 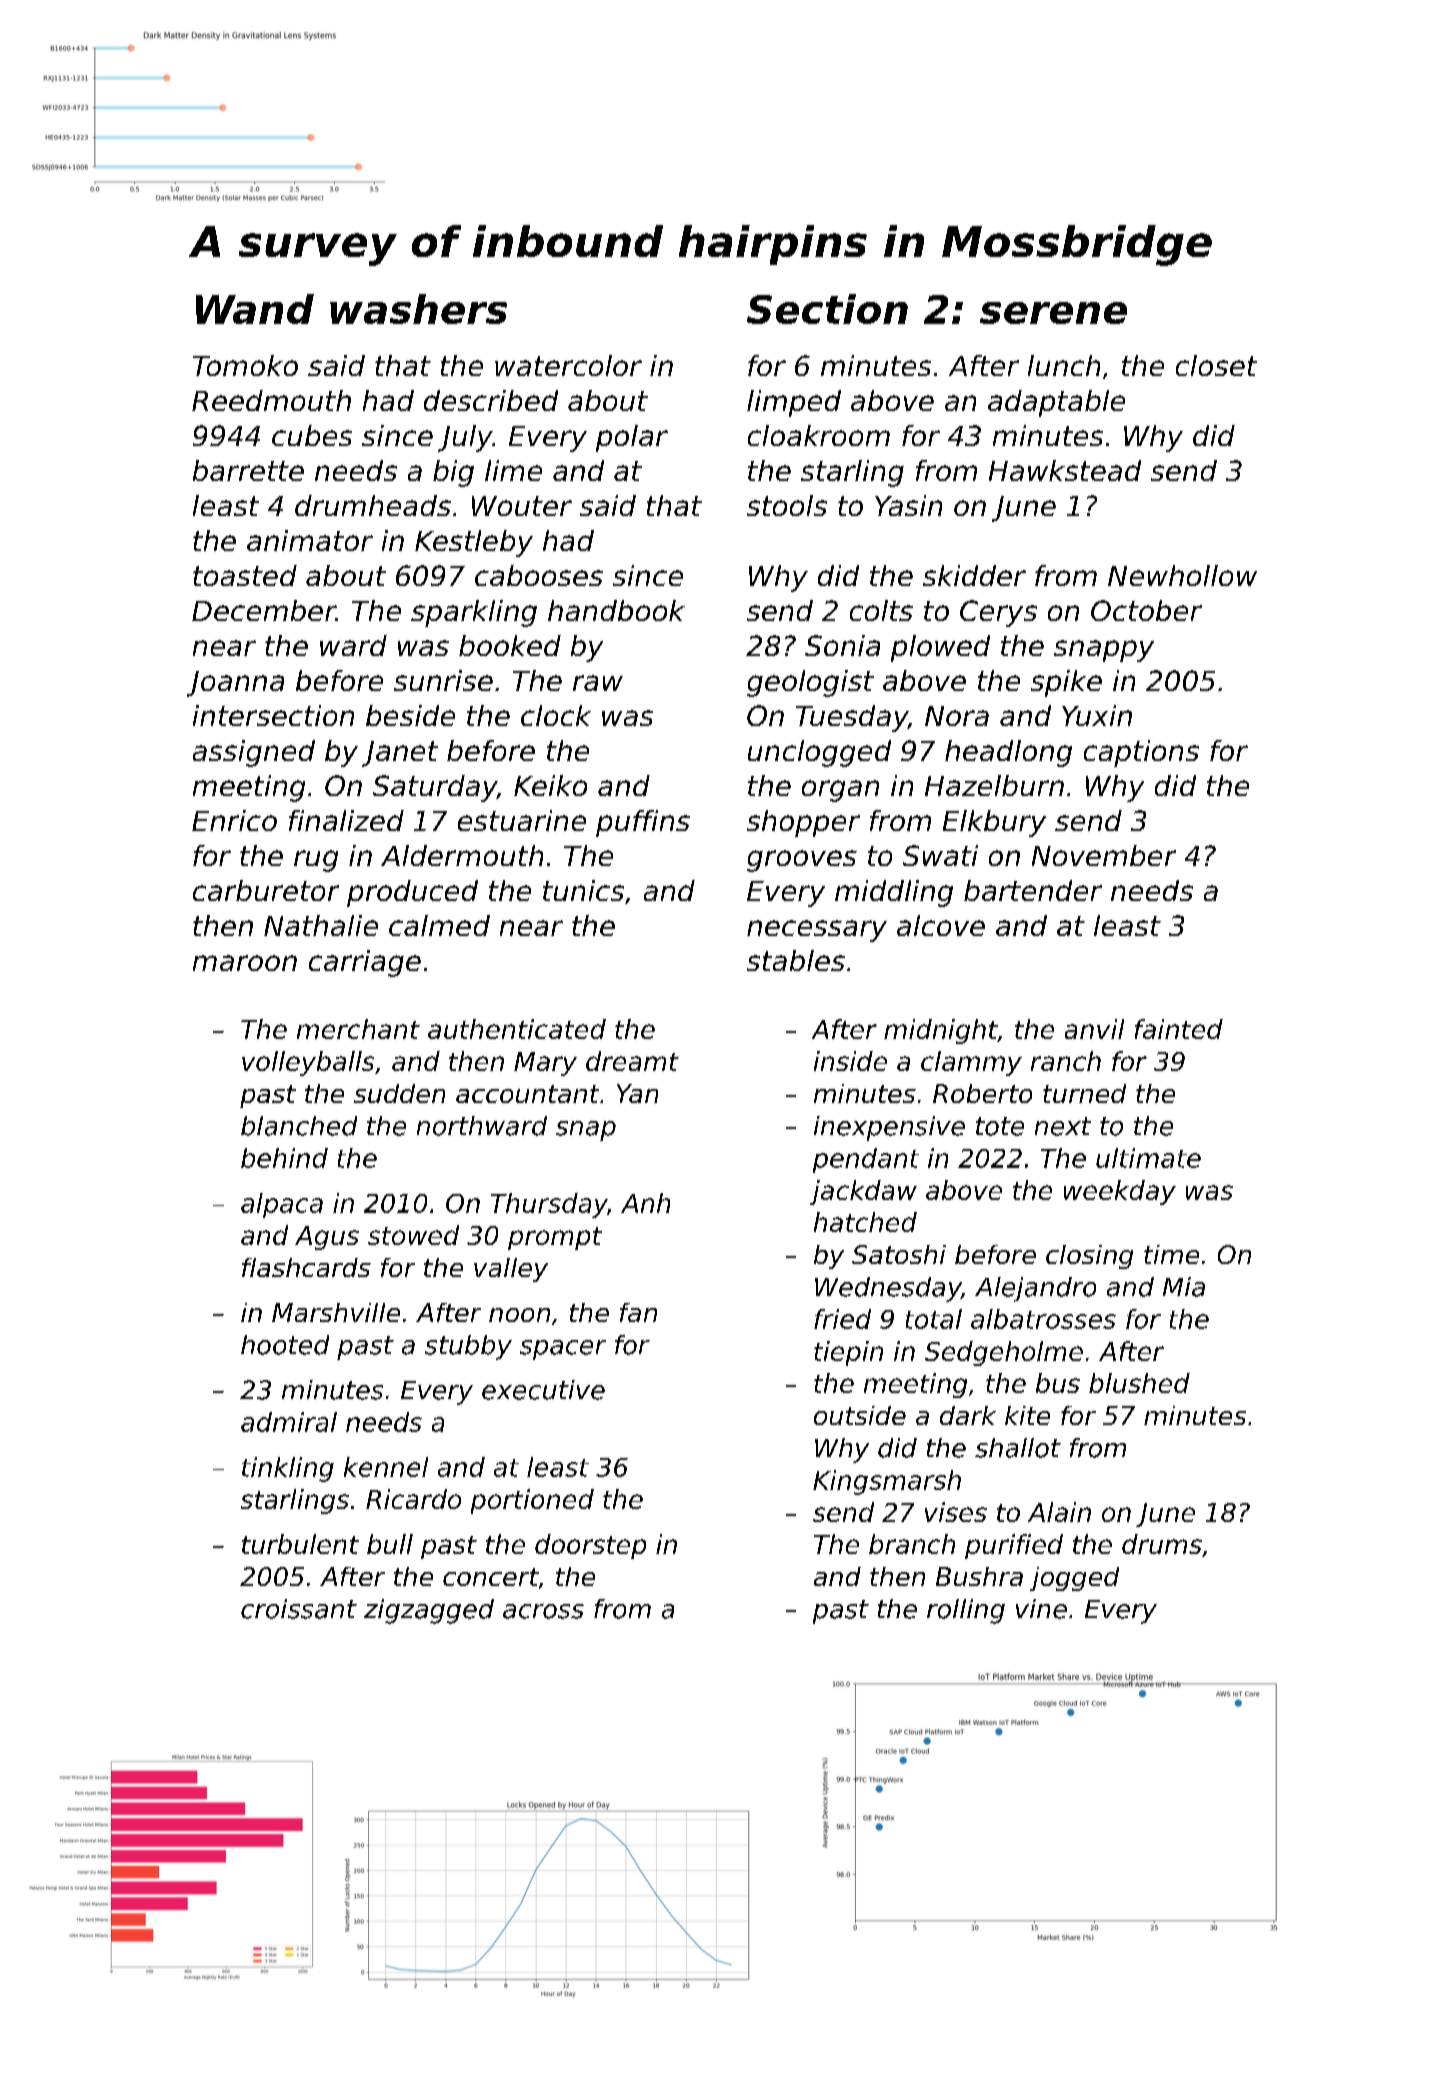 I want to click on bartender, so click(x=1033, y=890).
